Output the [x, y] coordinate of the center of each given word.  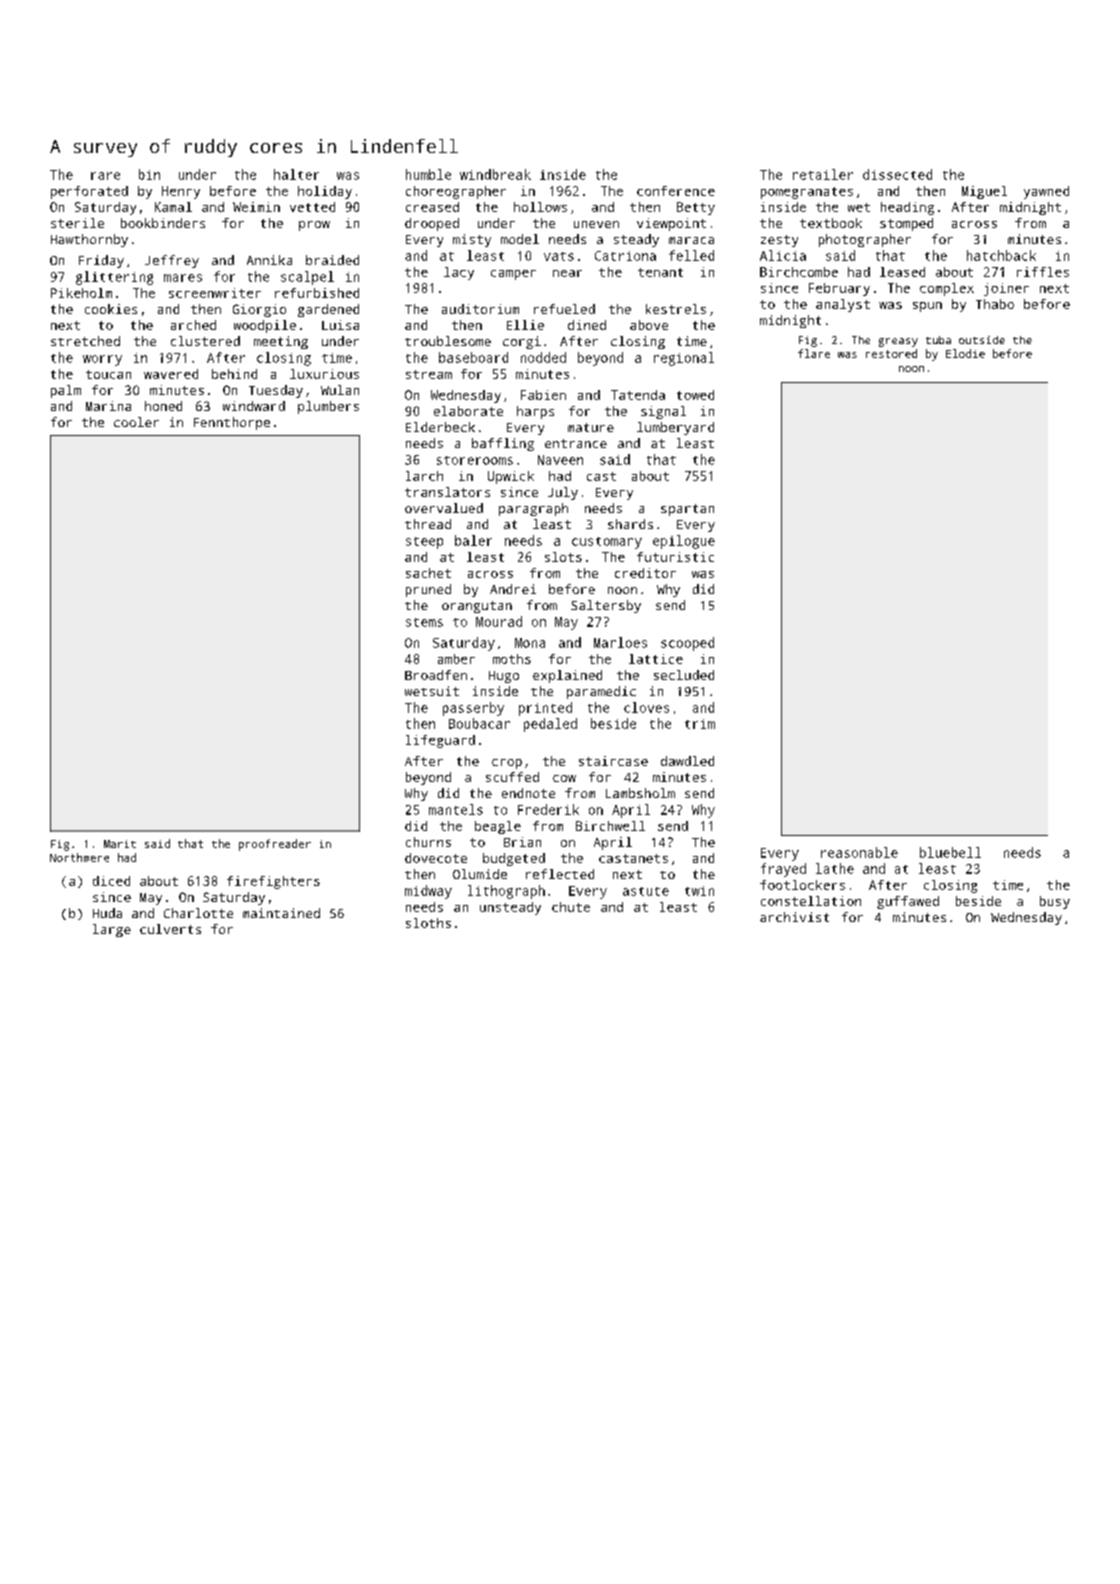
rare [105, 176]
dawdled [687, 761]
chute [571, 907]
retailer [823, 174]
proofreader [275, 845]
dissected [897, 174]
